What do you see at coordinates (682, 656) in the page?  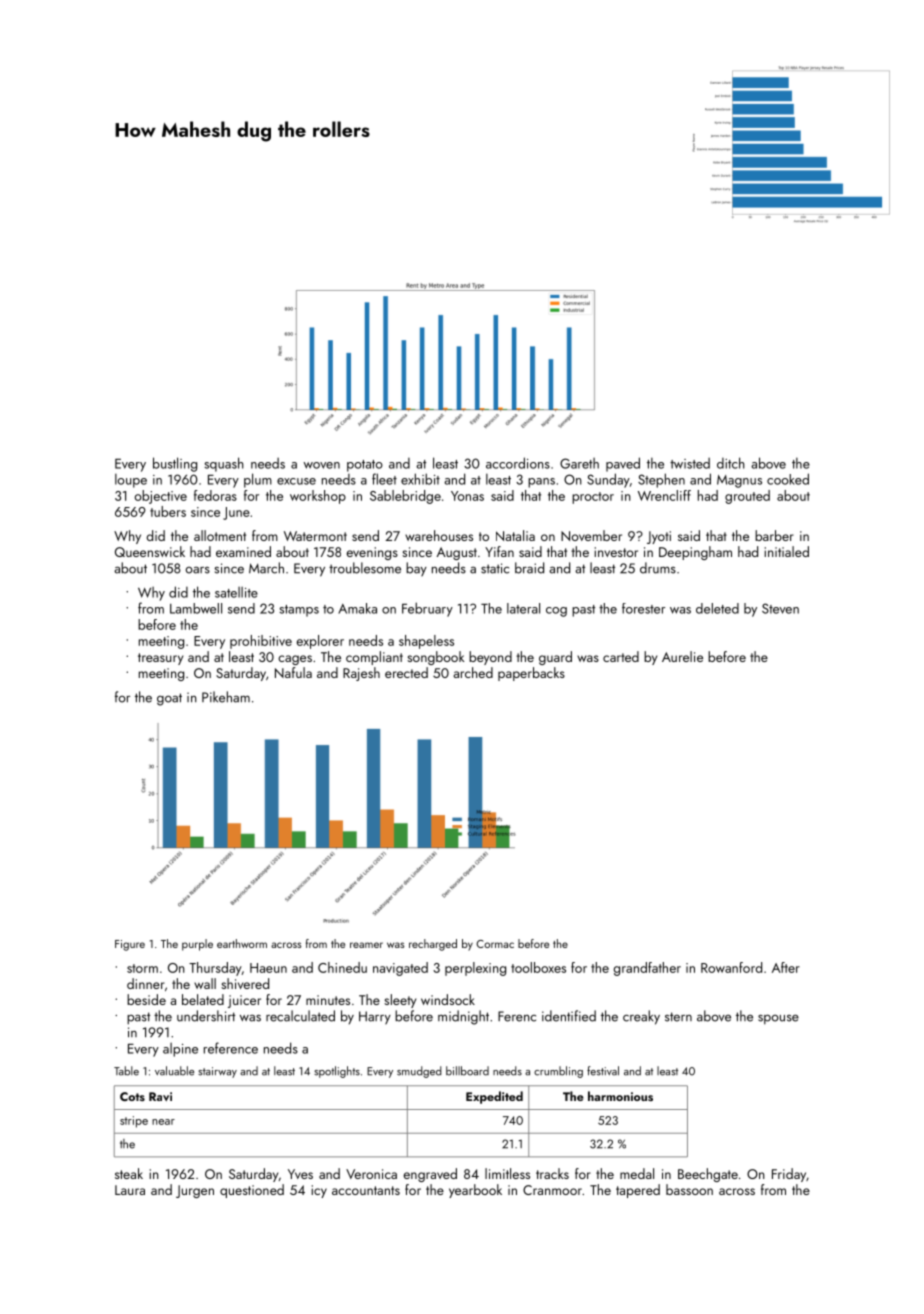 I see `Aurelie` at bounding box center [682, 656].
